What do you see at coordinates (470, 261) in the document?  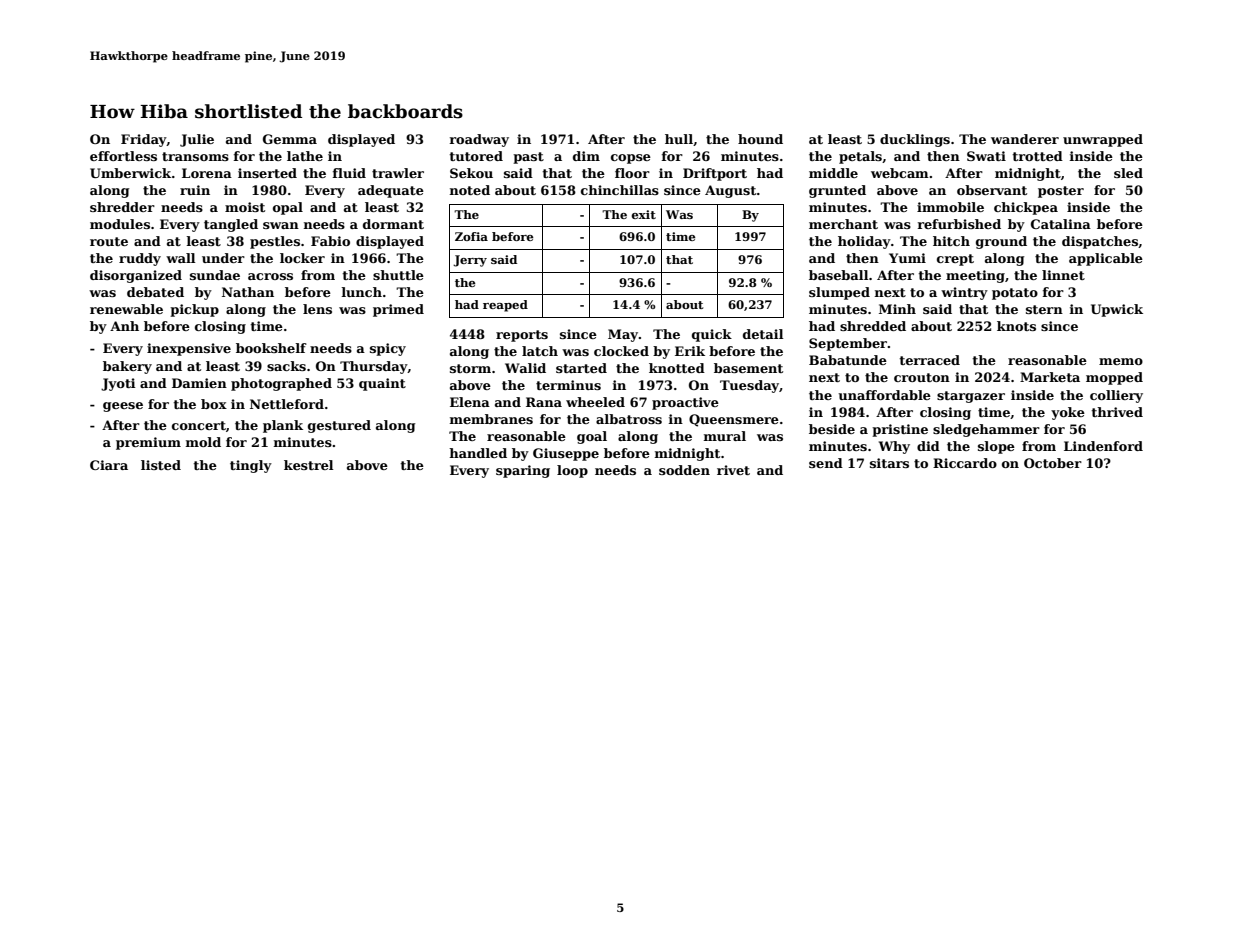 I see `Jerry` at bounding box center [470, 261].
